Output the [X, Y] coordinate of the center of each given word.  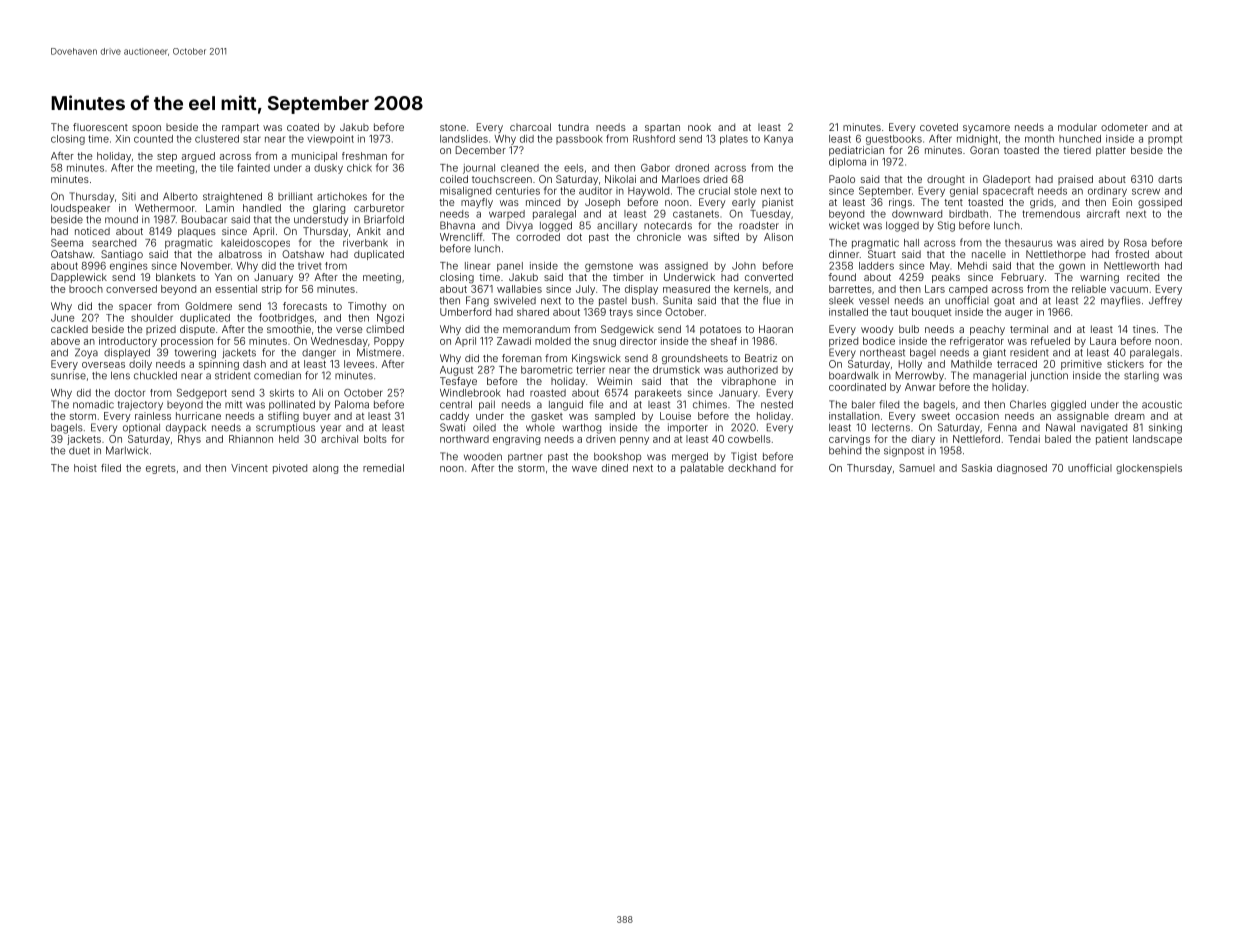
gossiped [1160, 203]
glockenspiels [1149, 469]
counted [153, 139]
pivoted [290, 469]
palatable [702, 469]
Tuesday [770, 215]
